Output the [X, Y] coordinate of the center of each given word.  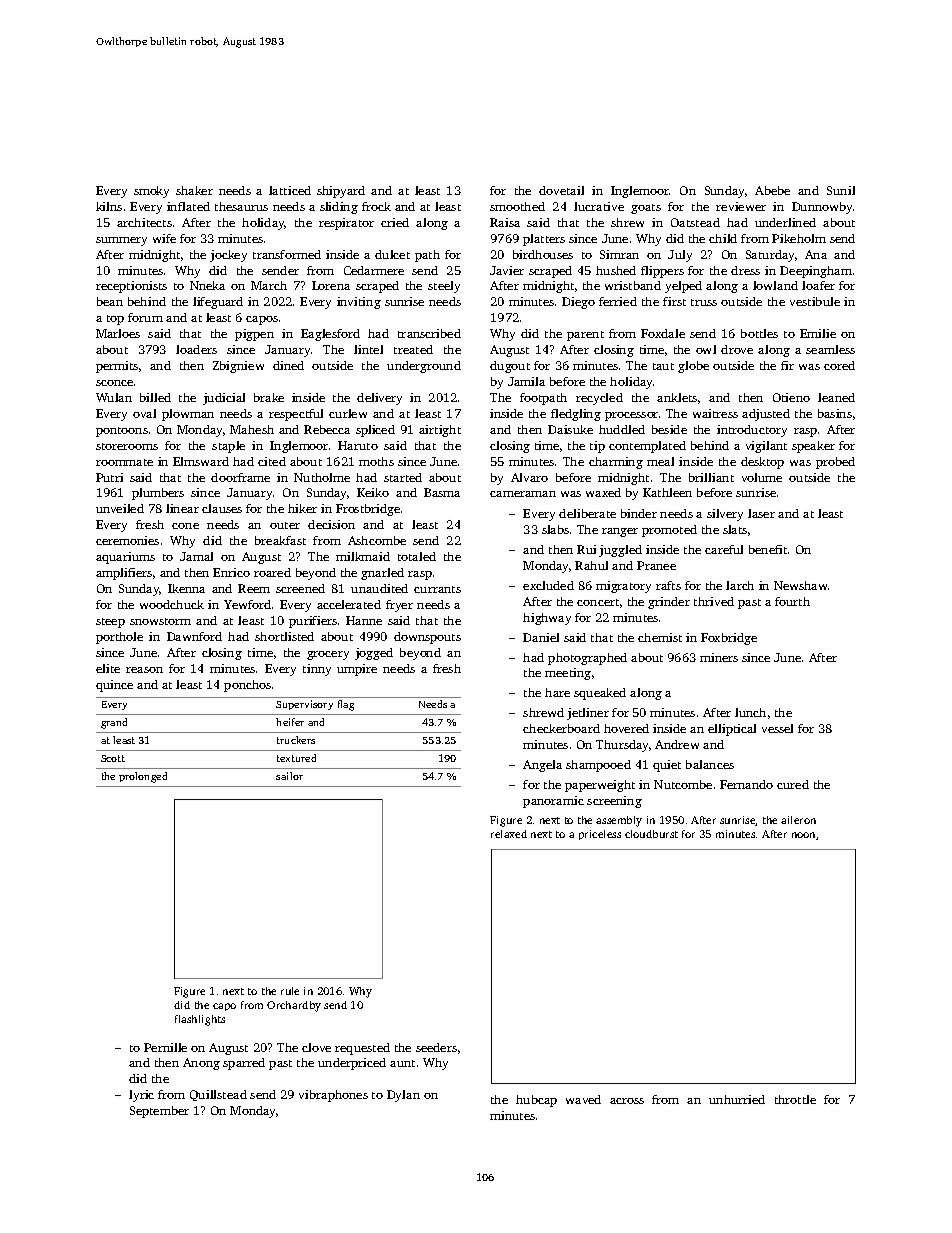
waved [583, 1099]
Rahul [591, 565]
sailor [289, 776]
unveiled [120, 508]
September [159, 1112]
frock [376, 206]
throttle [795, 1099]
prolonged [143, 777]
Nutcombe [683, 784]
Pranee [656, 565]
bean [110, 301]
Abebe [772, 190]
